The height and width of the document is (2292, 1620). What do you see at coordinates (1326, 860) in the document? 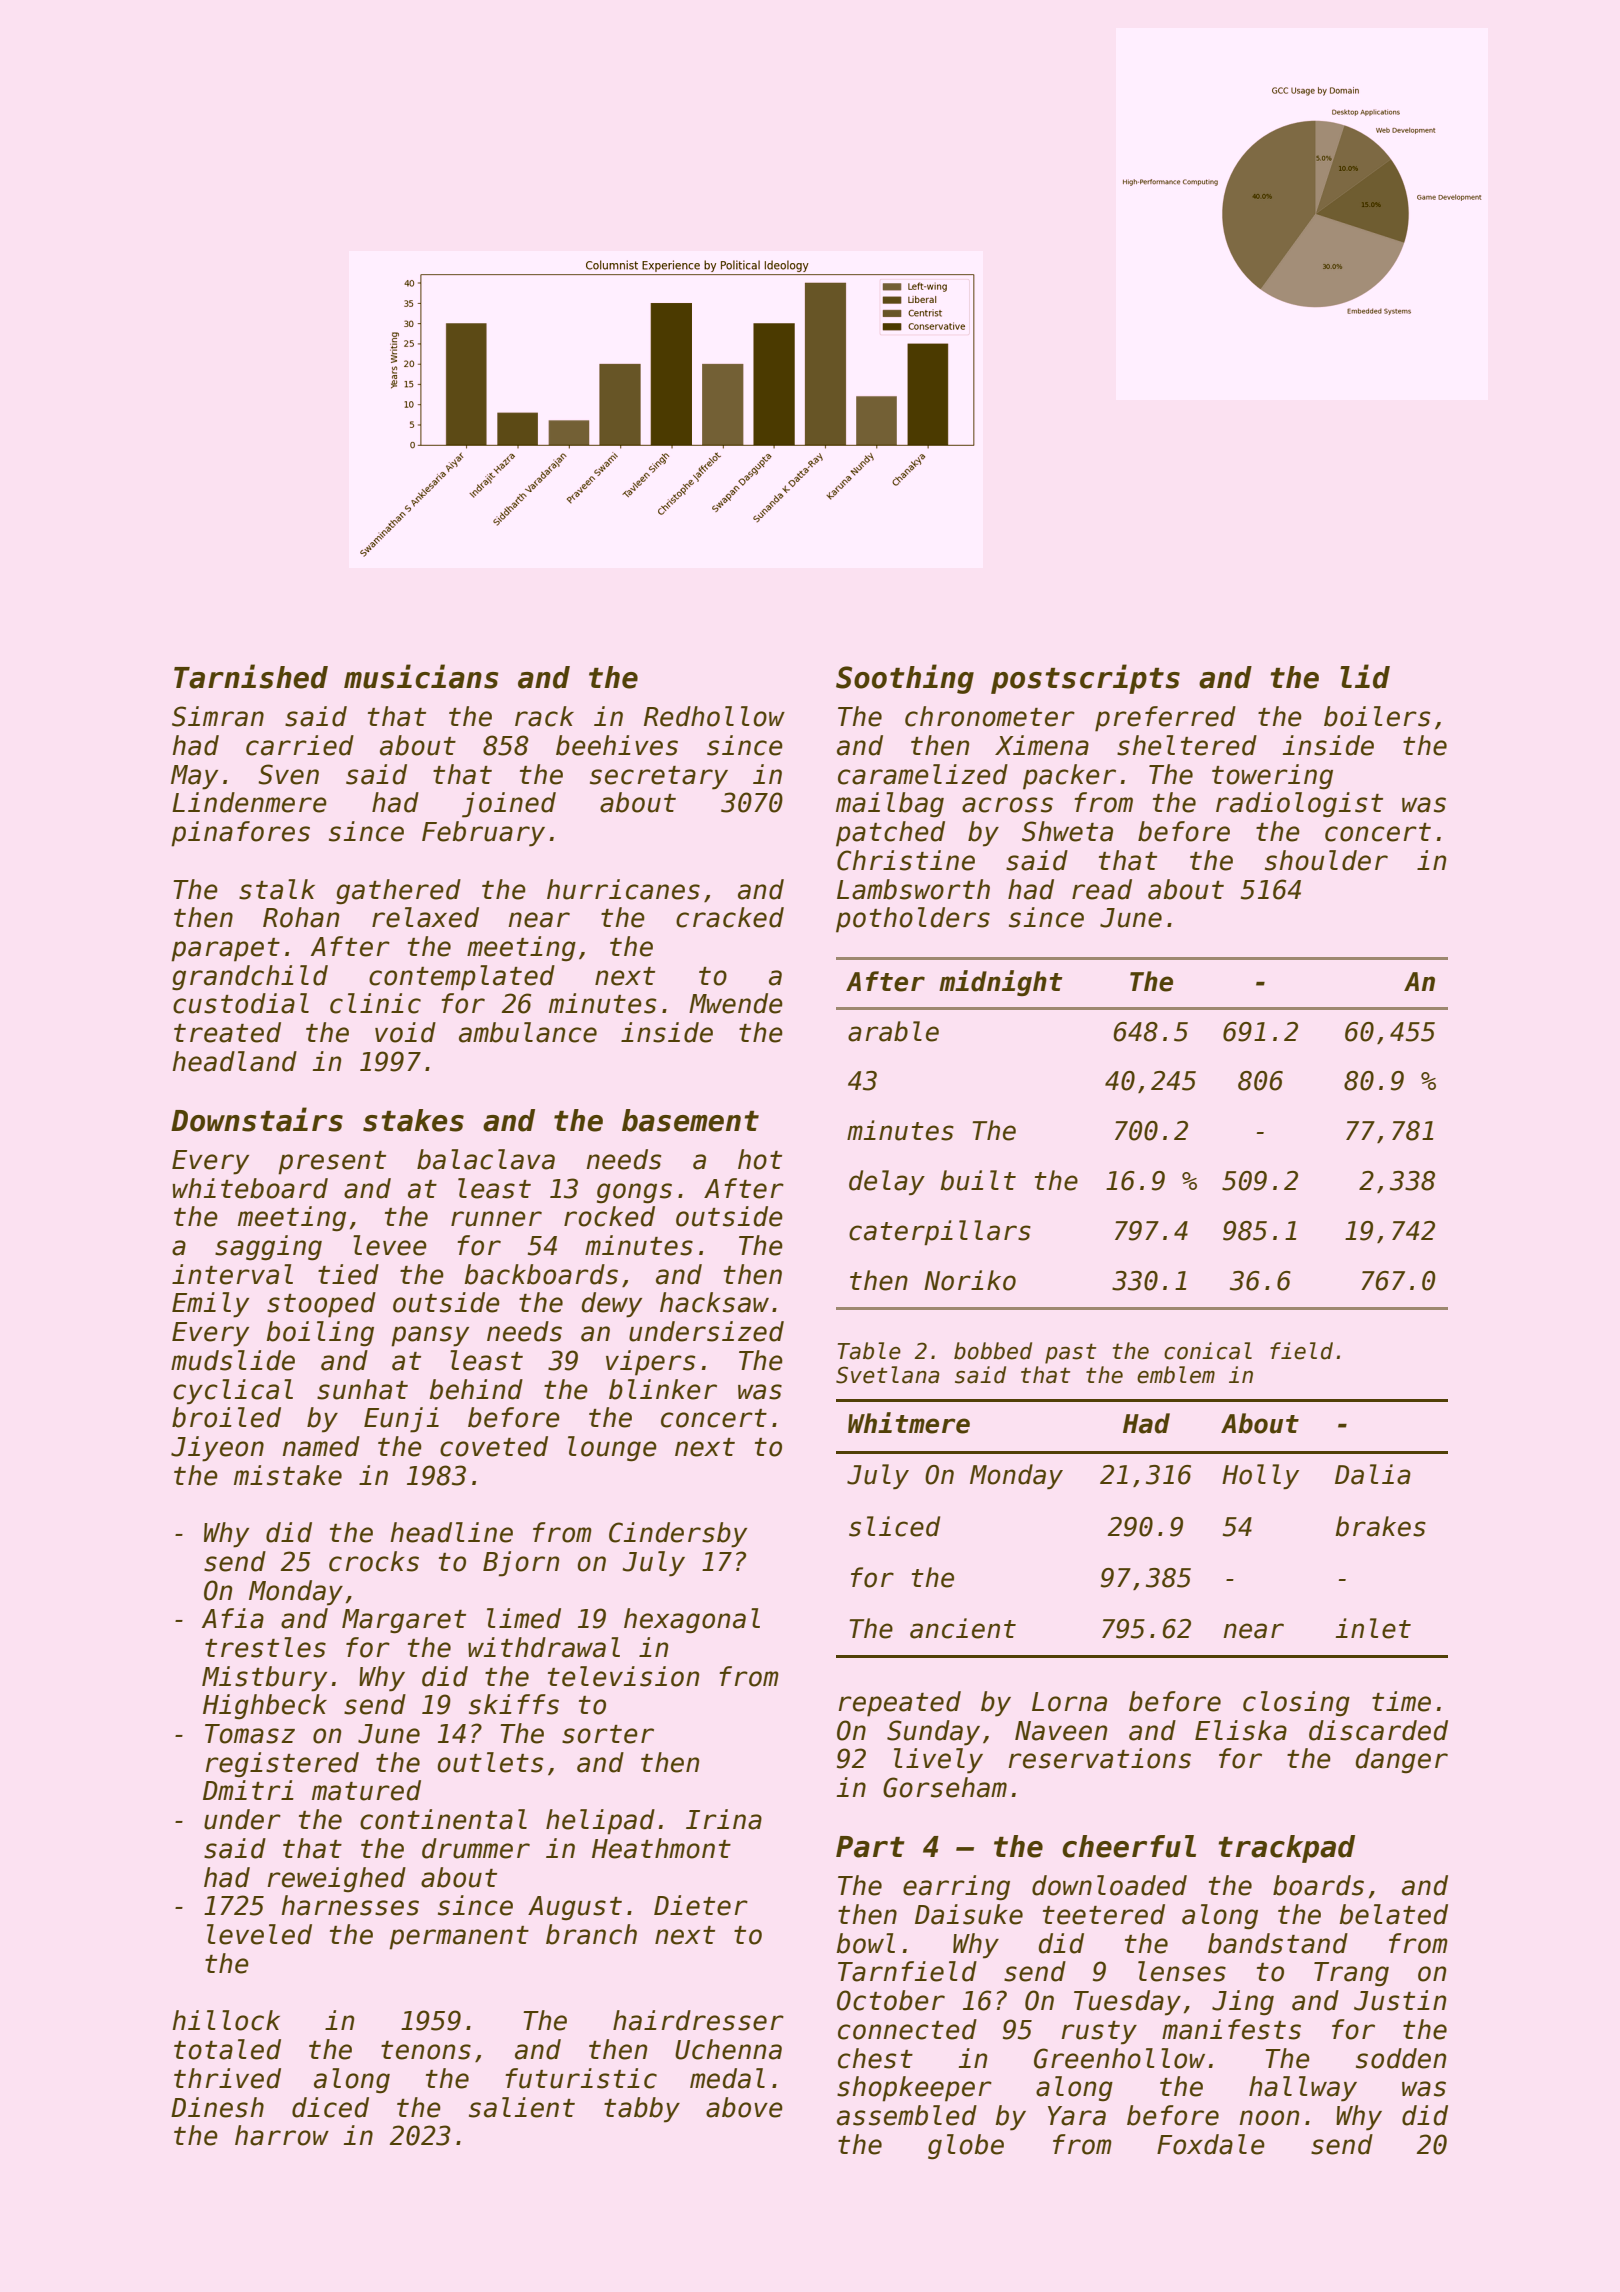
I see `shoulder` at bounding box center [1326, 860].
